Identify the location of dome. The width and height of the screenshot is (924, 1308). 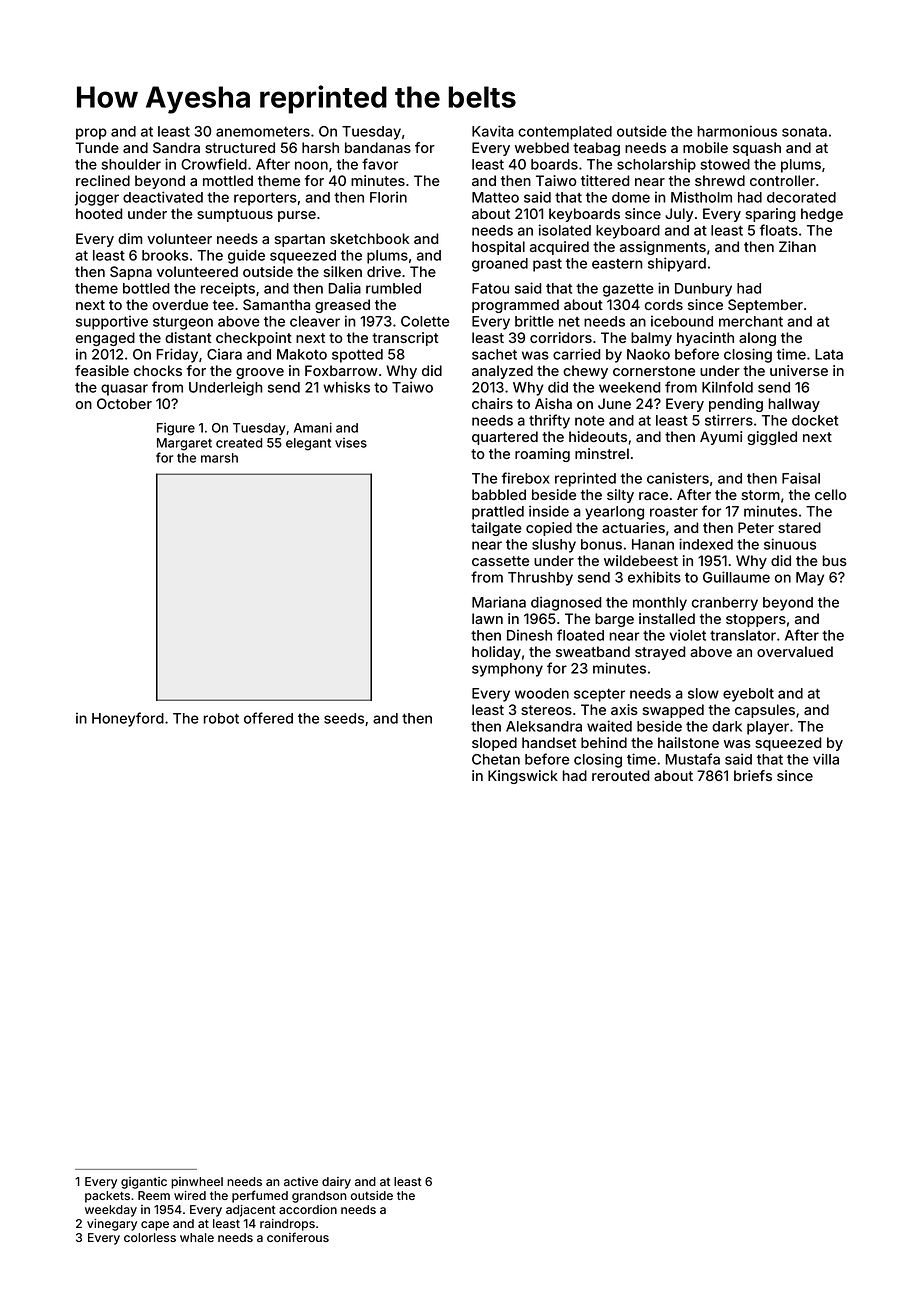
(631, 197).
